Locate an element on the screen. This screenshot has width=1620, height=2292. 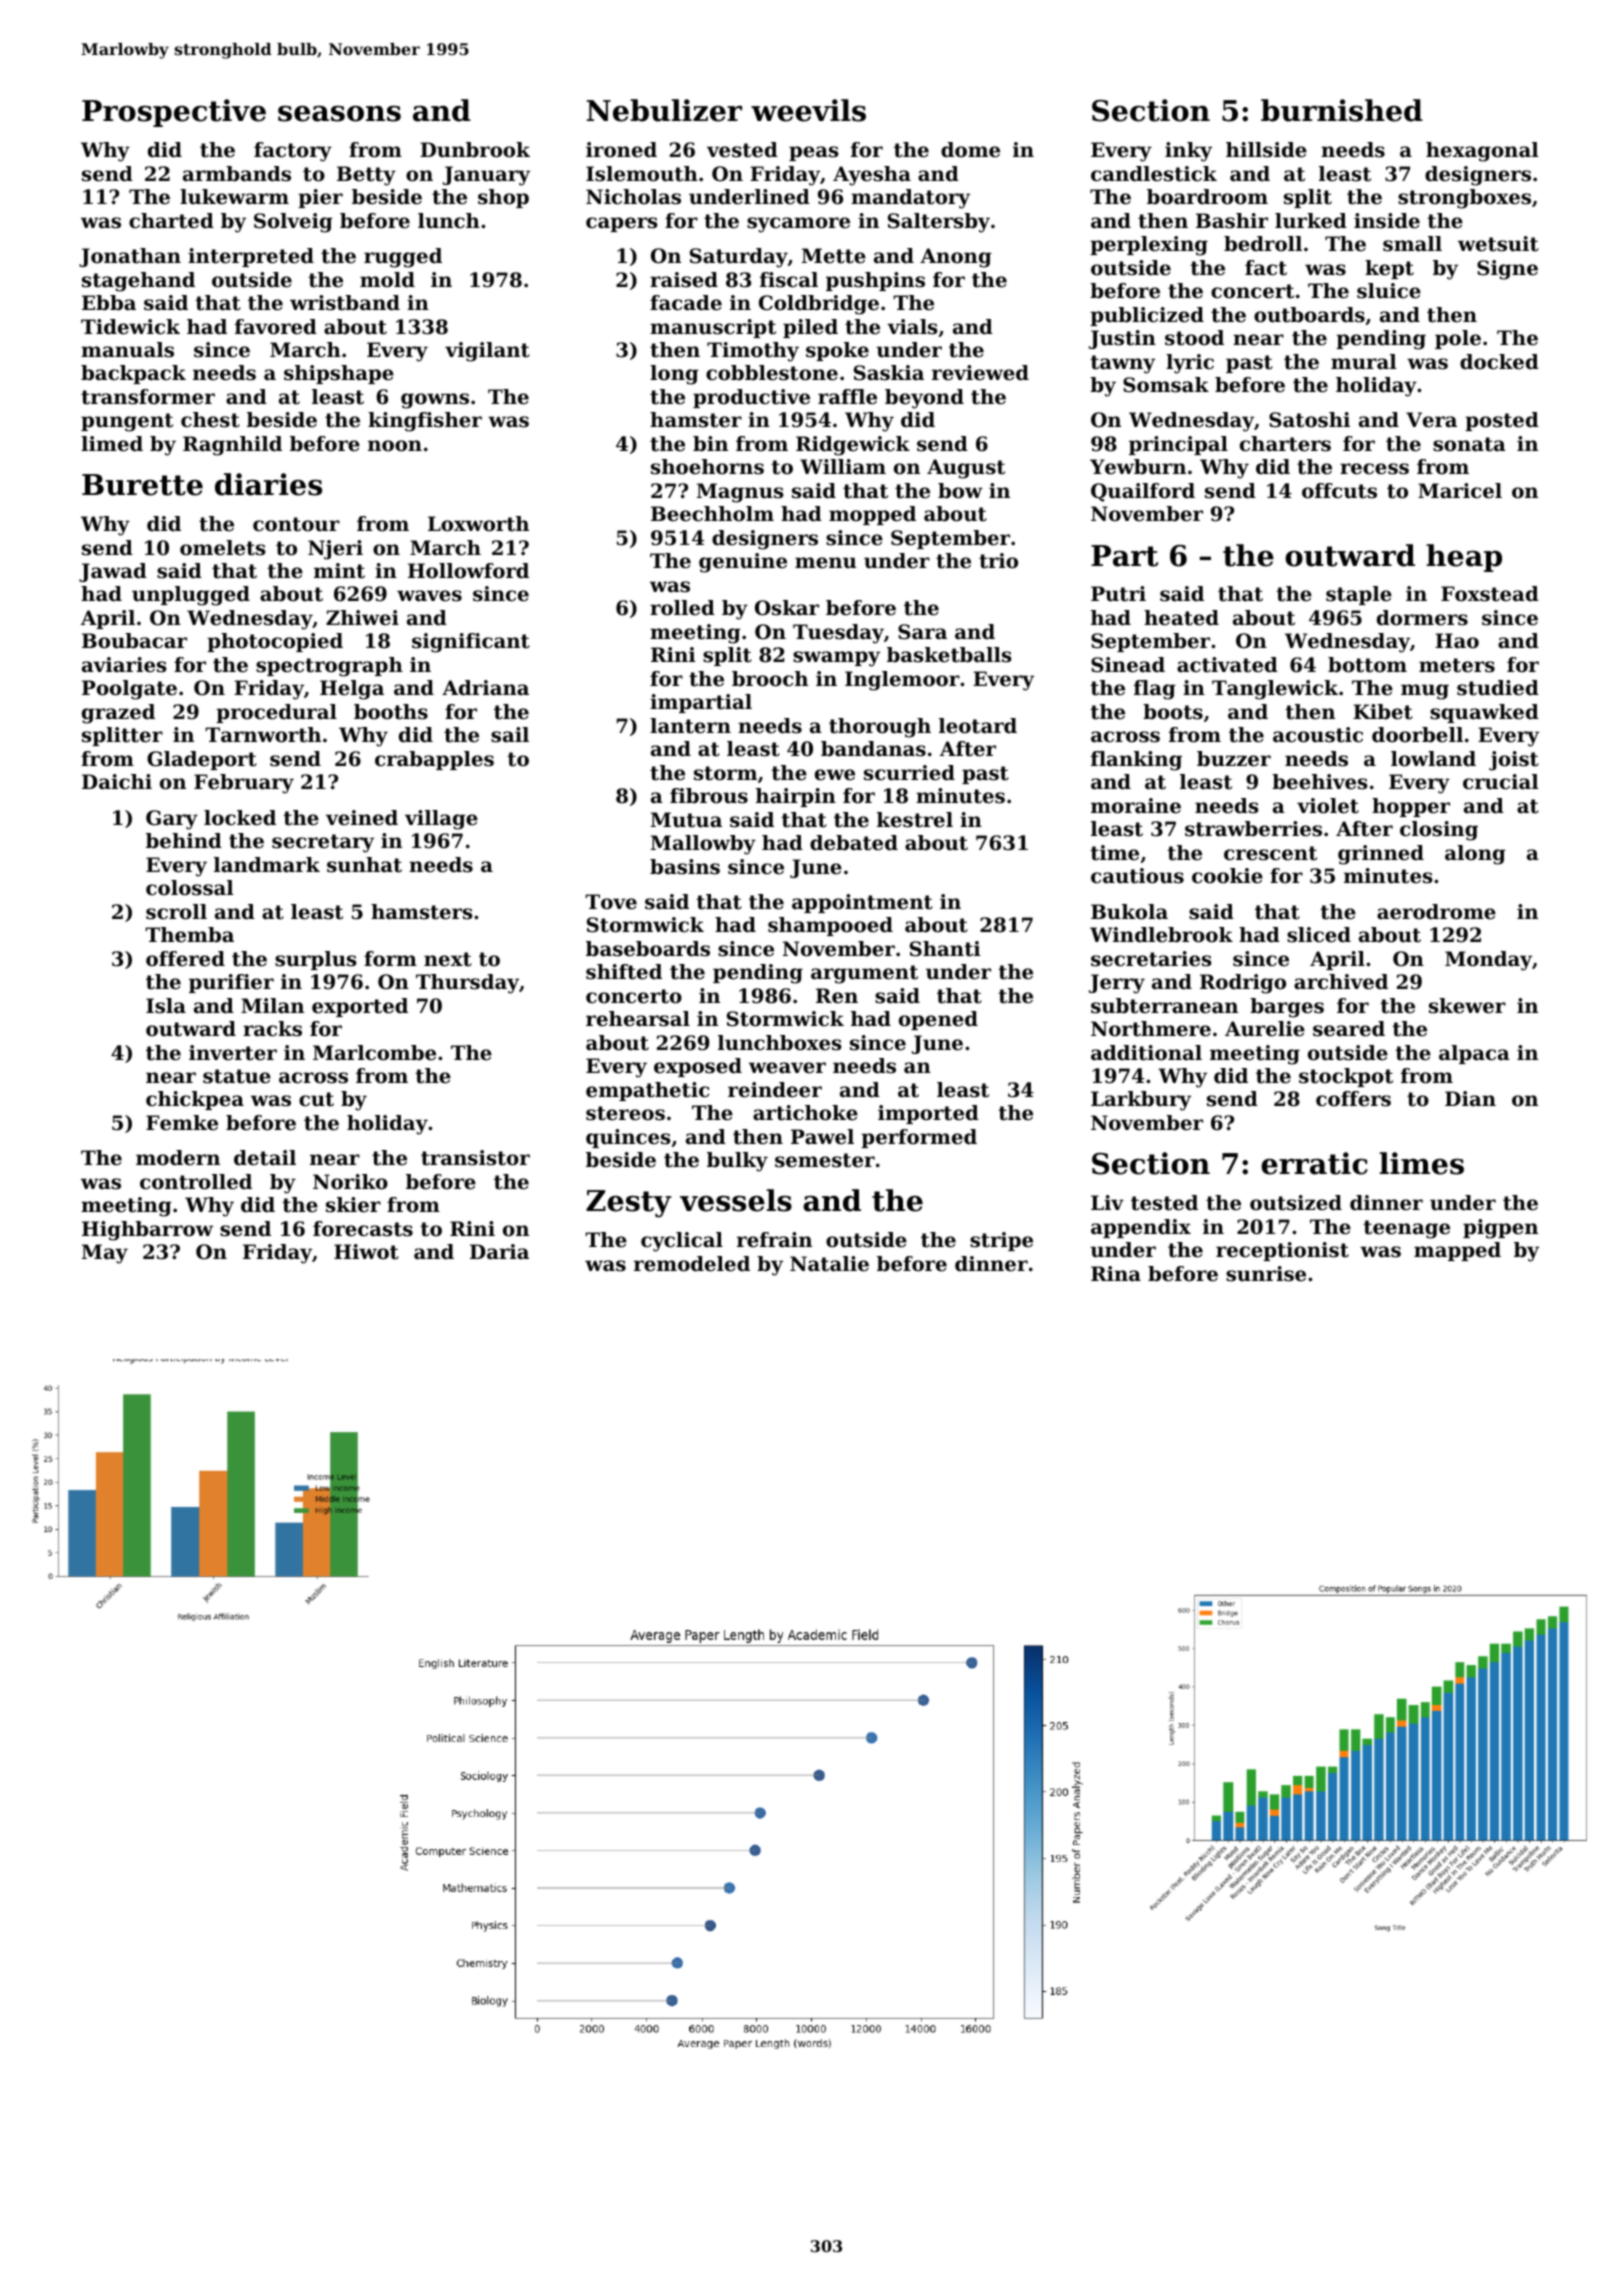
Natalie is located at coordinates (829, 1264).
